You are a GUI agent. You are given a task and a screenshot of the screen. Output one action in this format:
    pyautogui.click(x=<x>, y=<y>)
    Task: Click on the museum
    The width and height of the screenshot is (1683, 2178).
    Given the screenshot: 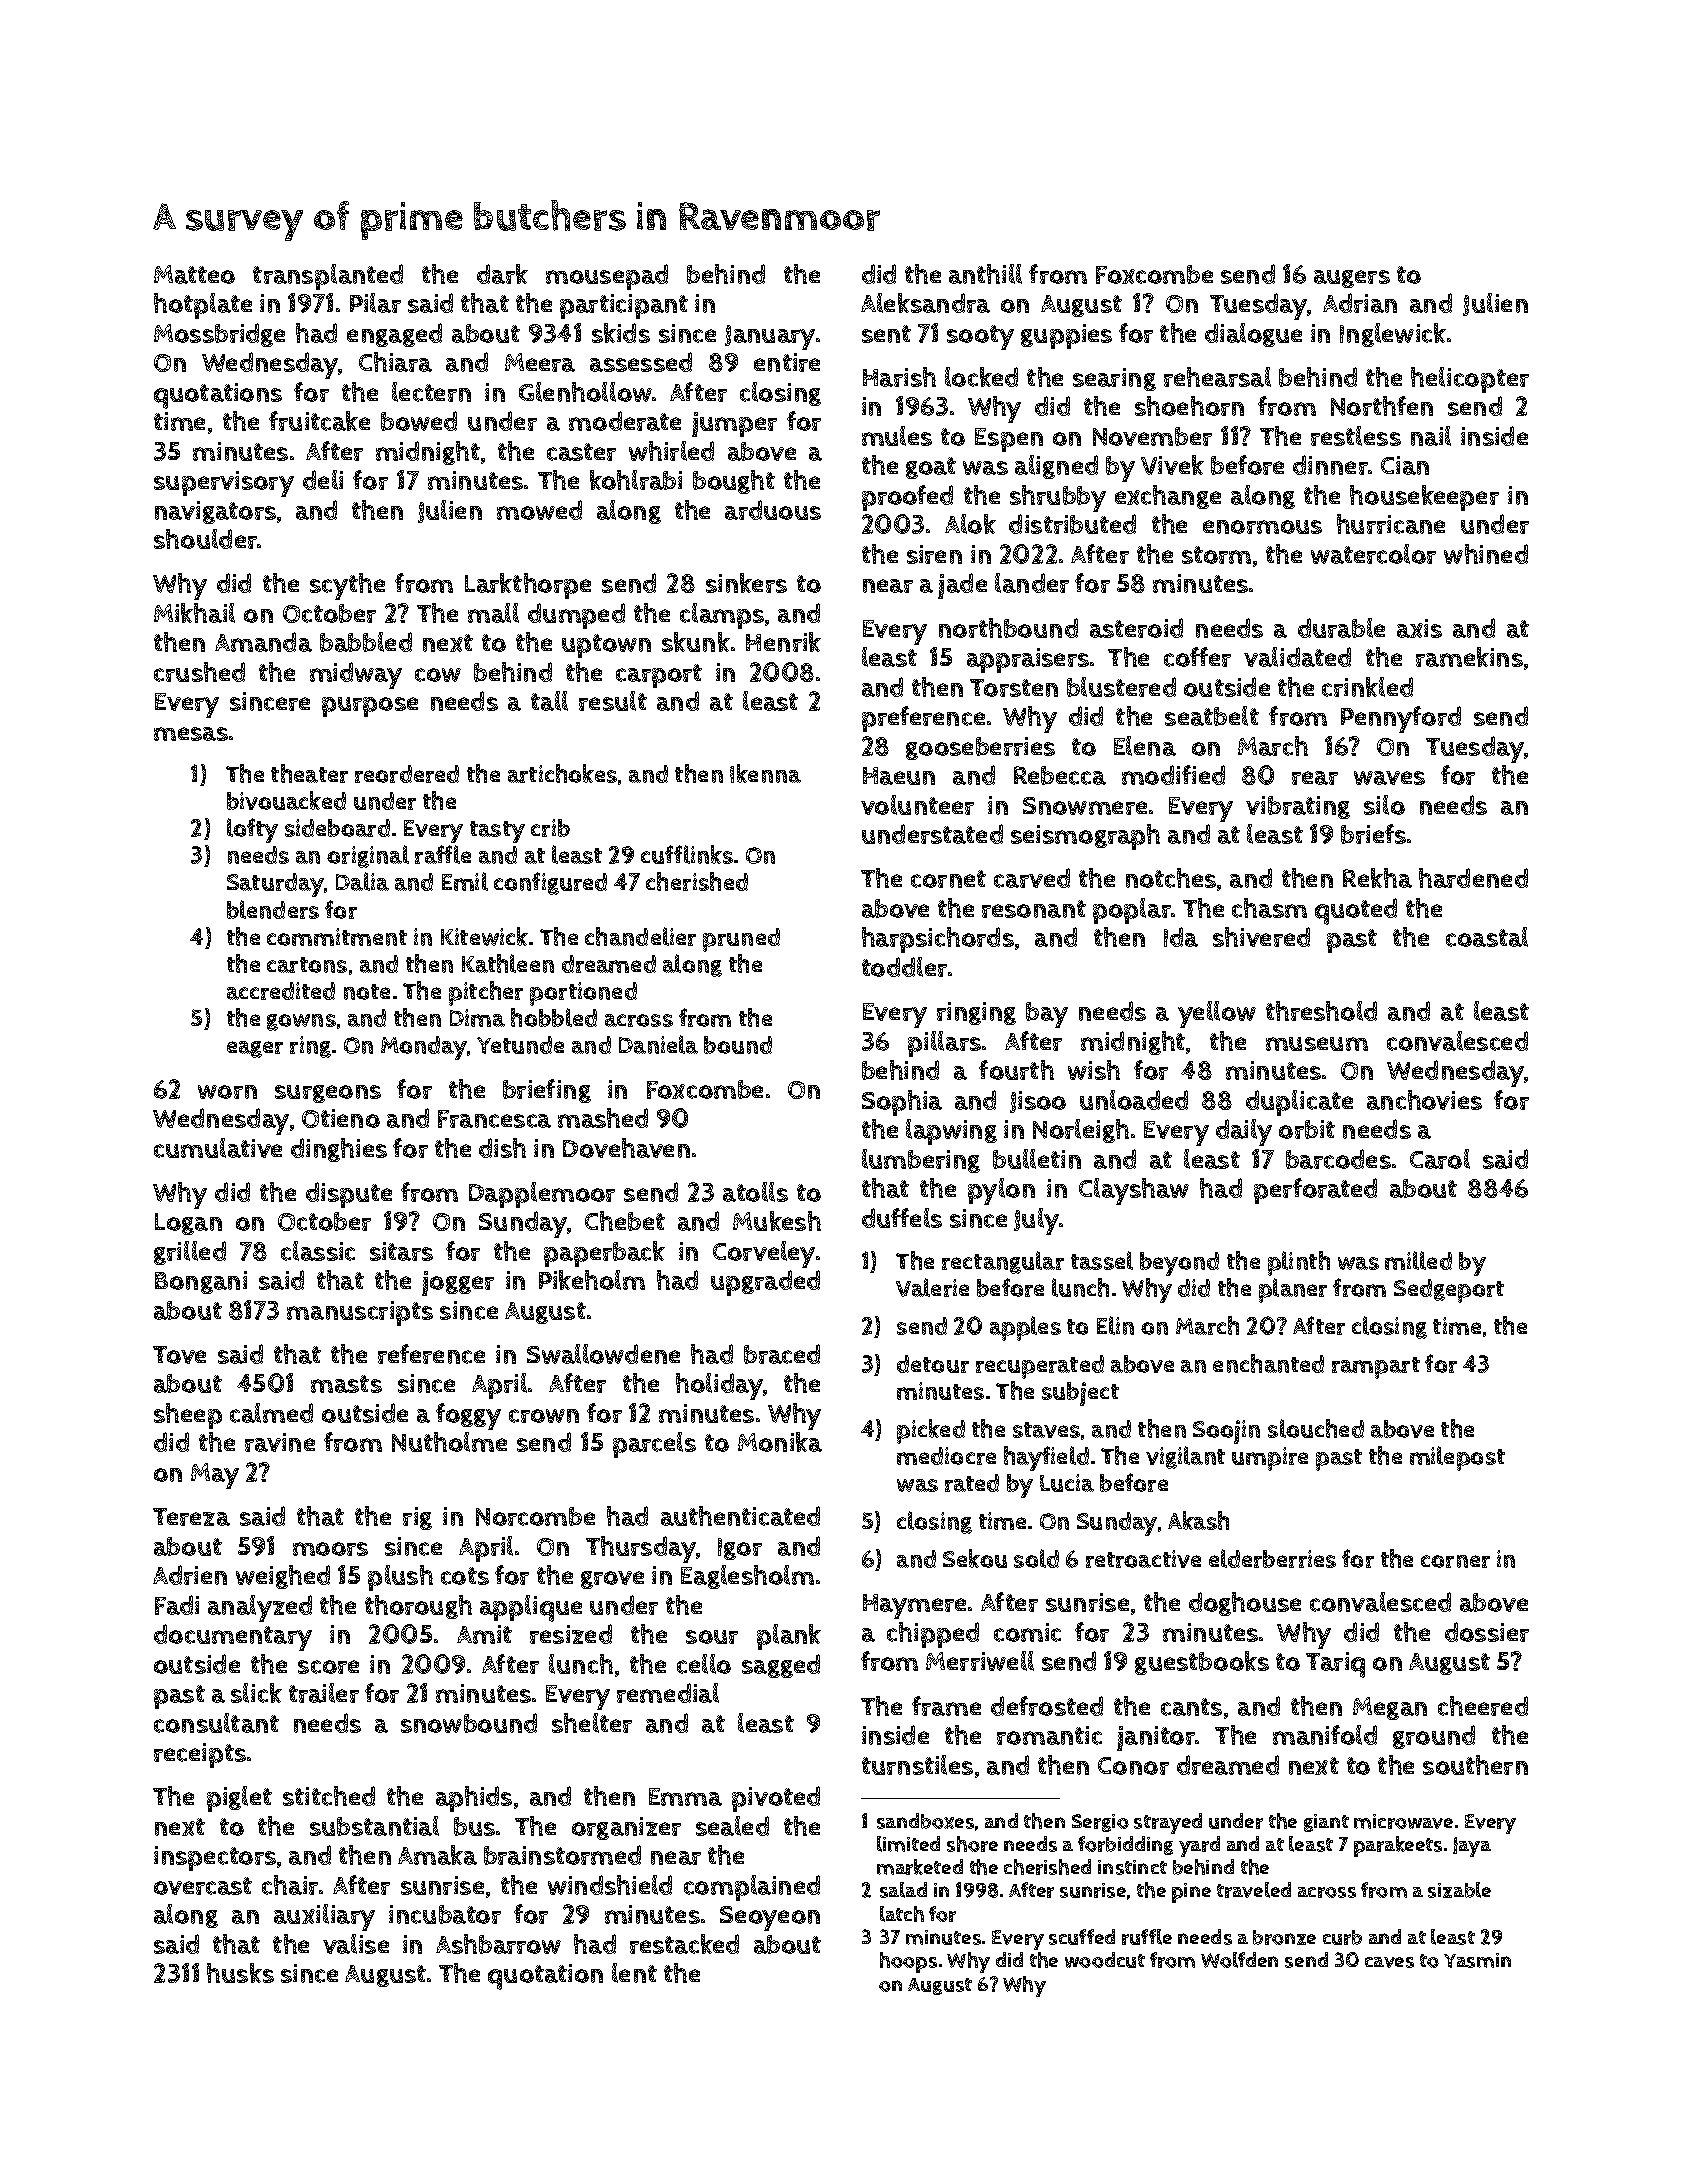 What is the action you would take?
    pyautogui.click(x=1317, y=1044)
